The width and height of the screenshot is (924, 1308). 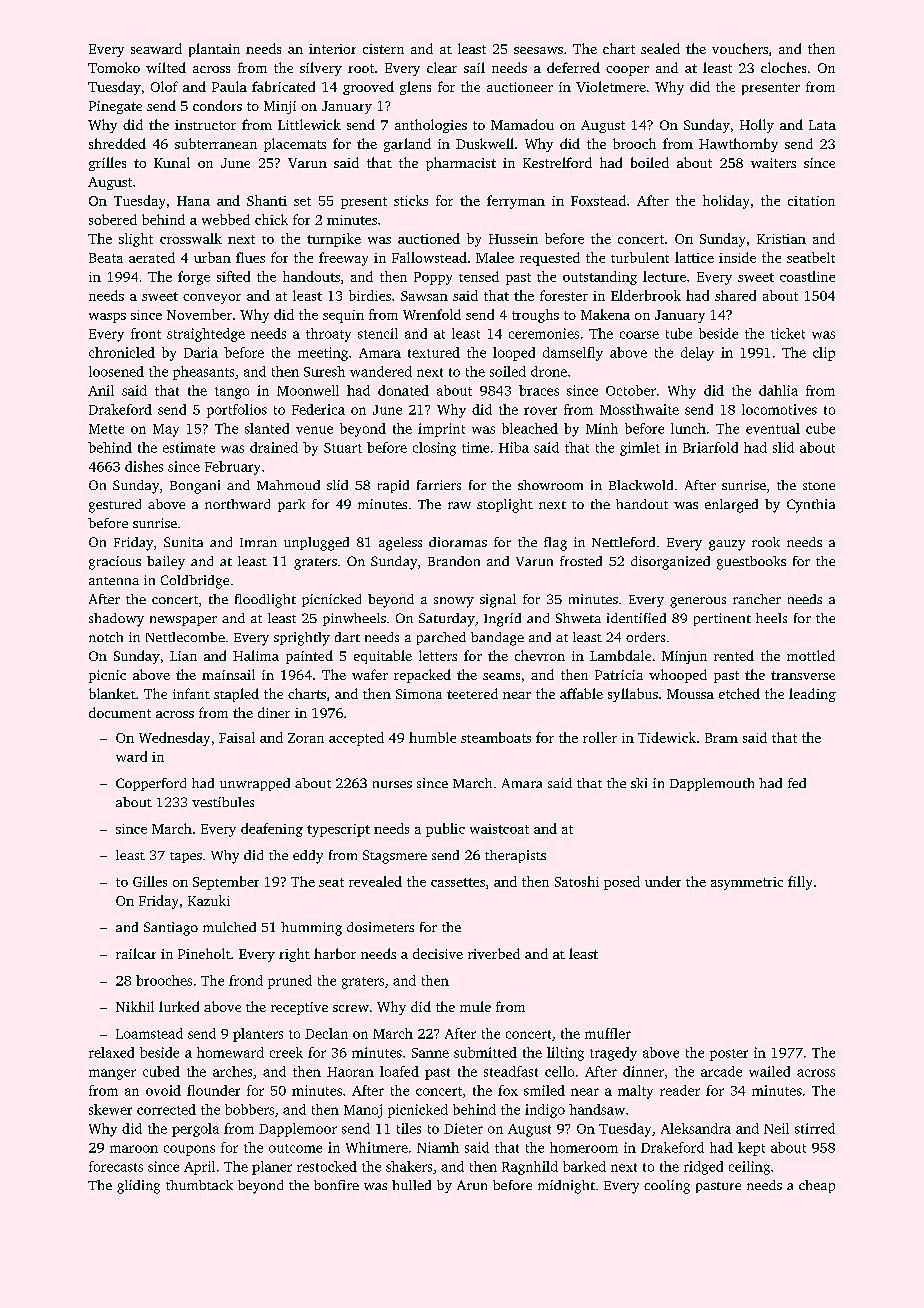 What do you see at coordinates (739, 693) in the screenshot?
I see `etched` at bounding box center [739, 693].
